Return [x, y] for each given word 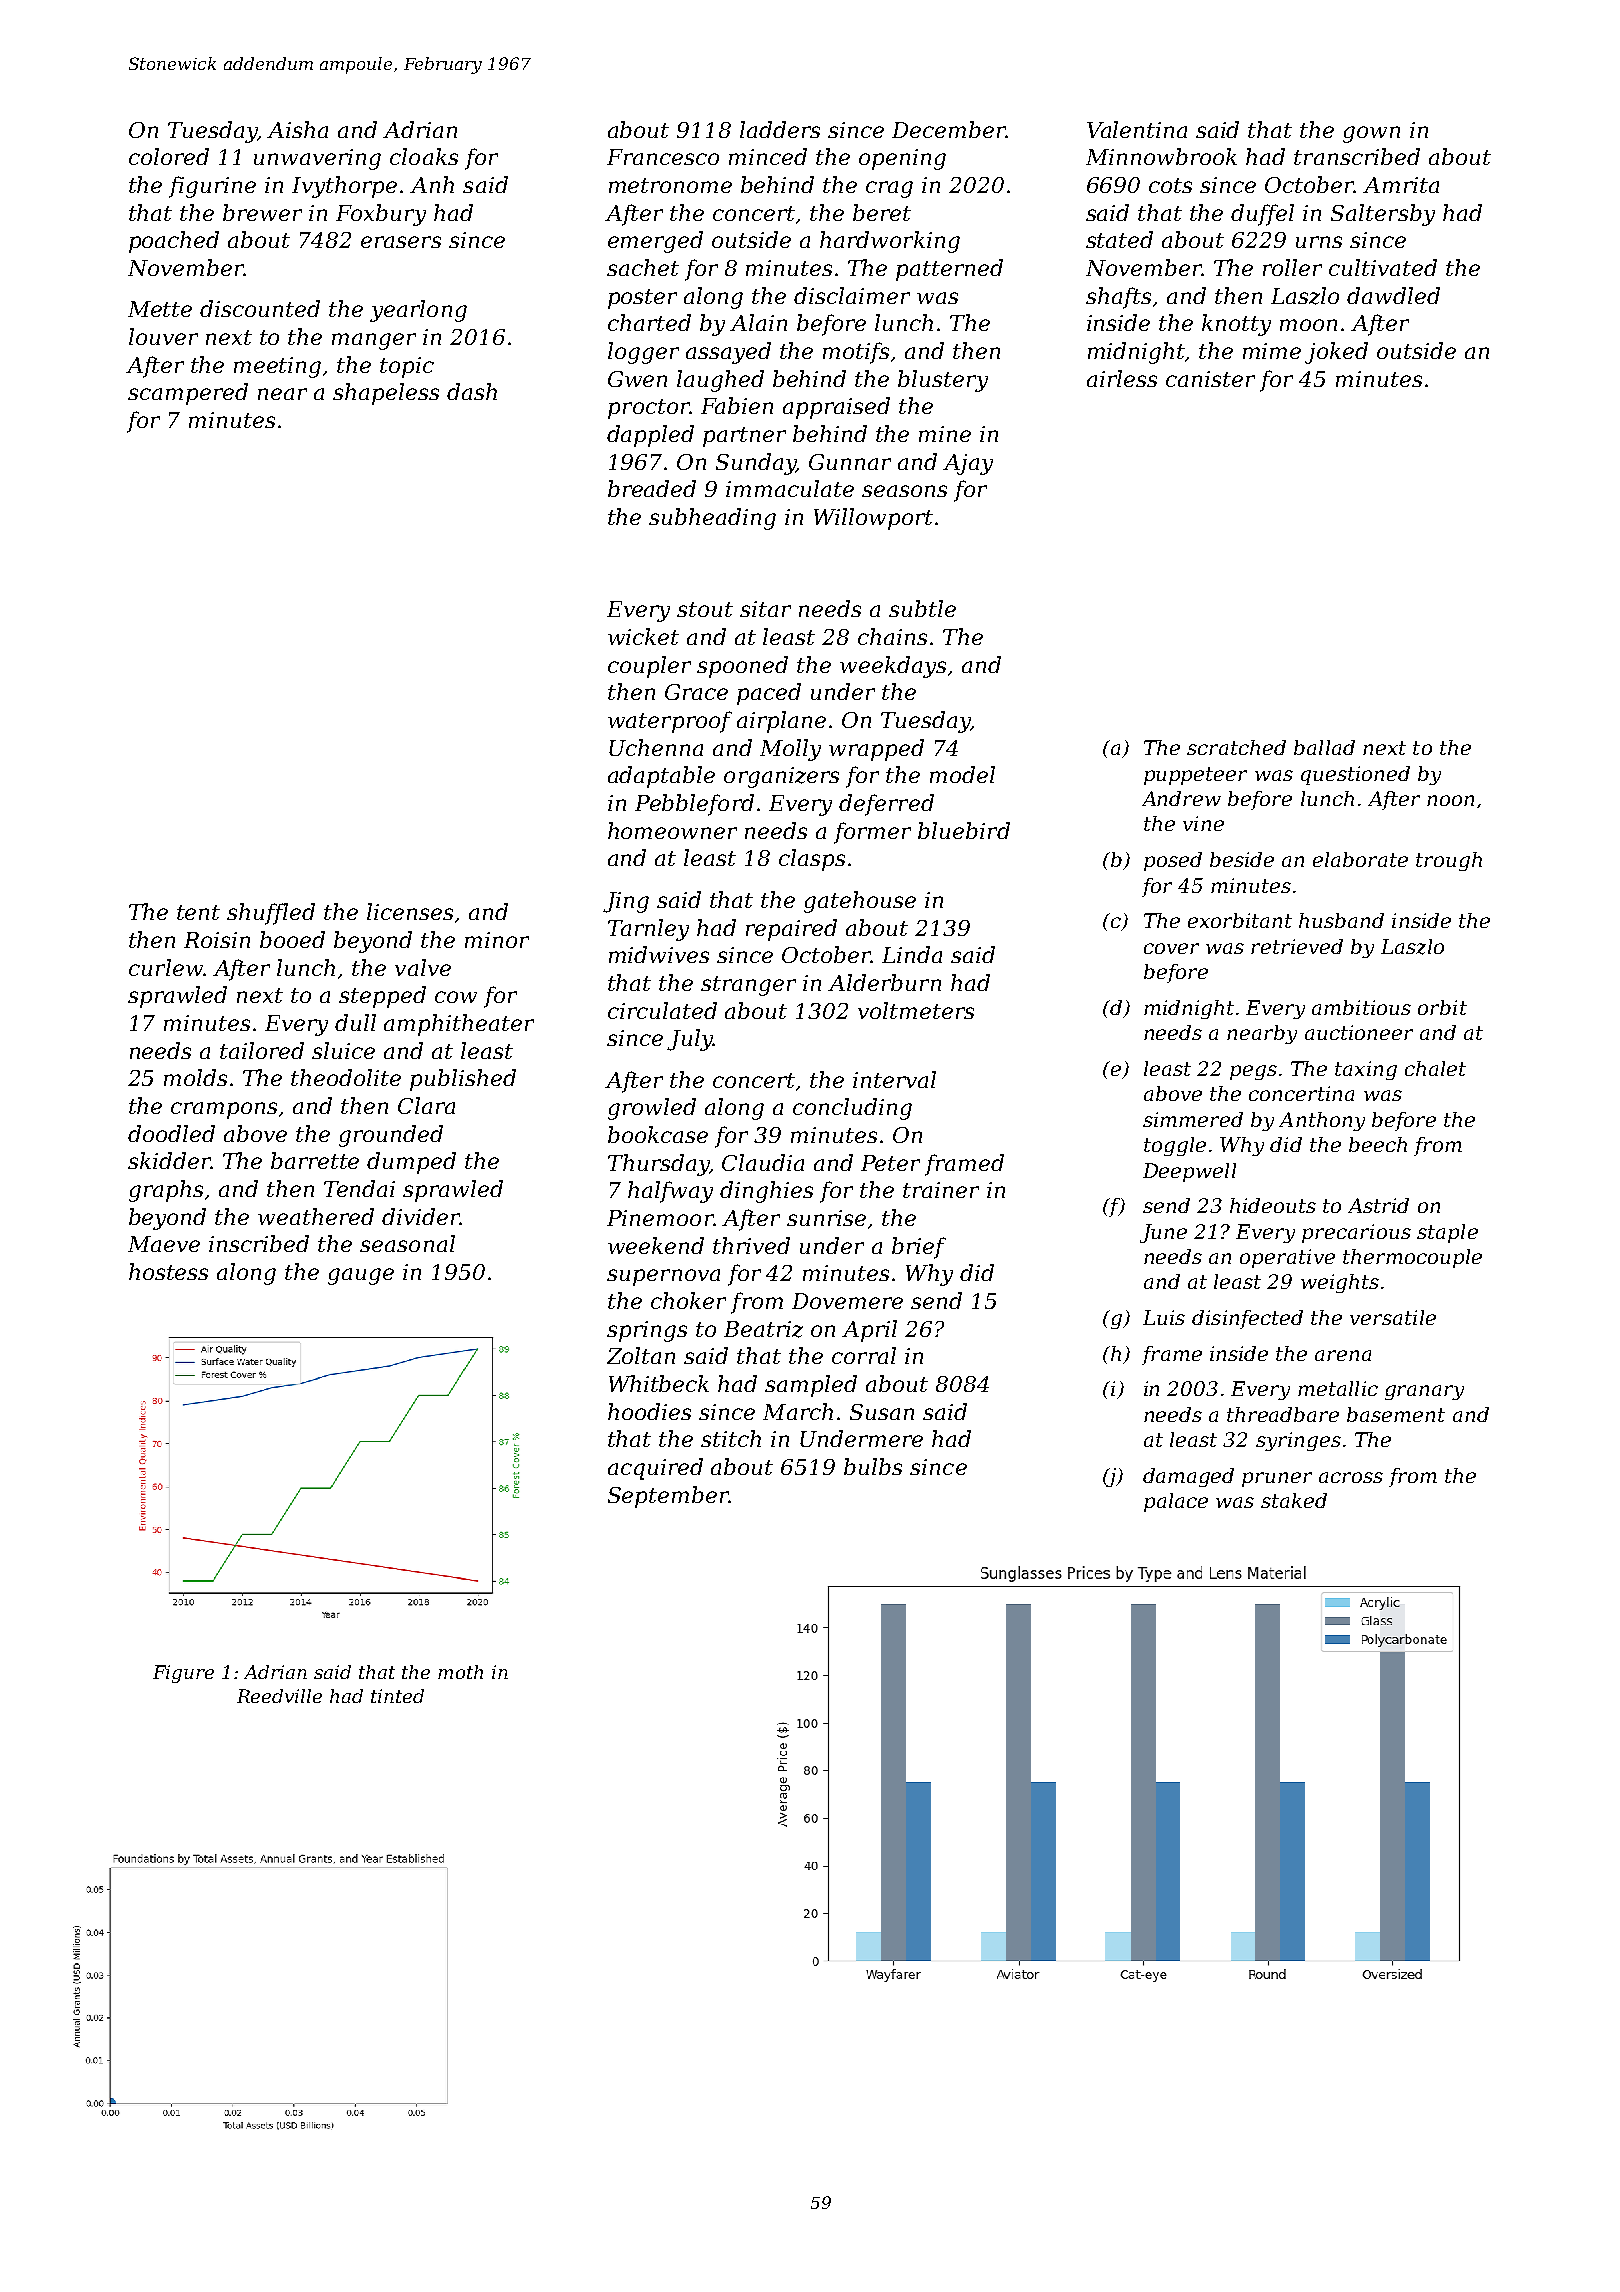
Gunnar [850, 462]
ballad [1324, 747]
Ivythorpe [344, 187]
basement [1396, 1414]
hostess [168, 1271]
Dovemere [847, 1301]
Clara [426, 1105]
